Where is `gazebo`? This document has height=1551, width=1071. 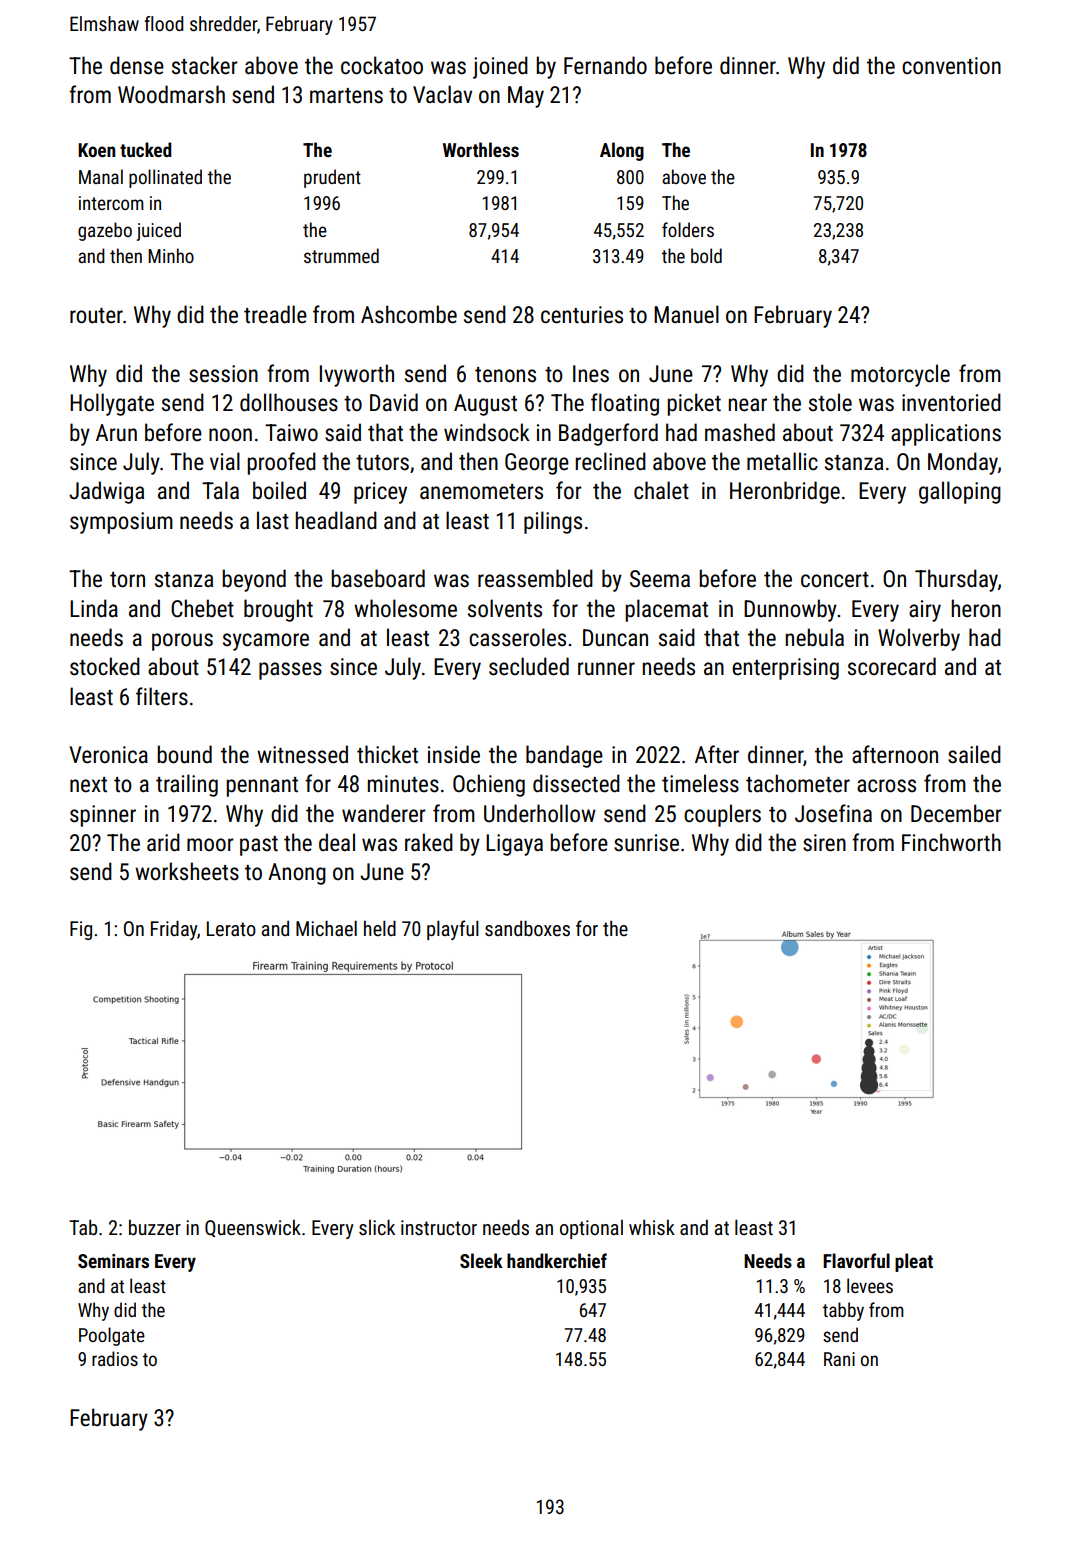 gazebo is located at coordinates (105, 231).
